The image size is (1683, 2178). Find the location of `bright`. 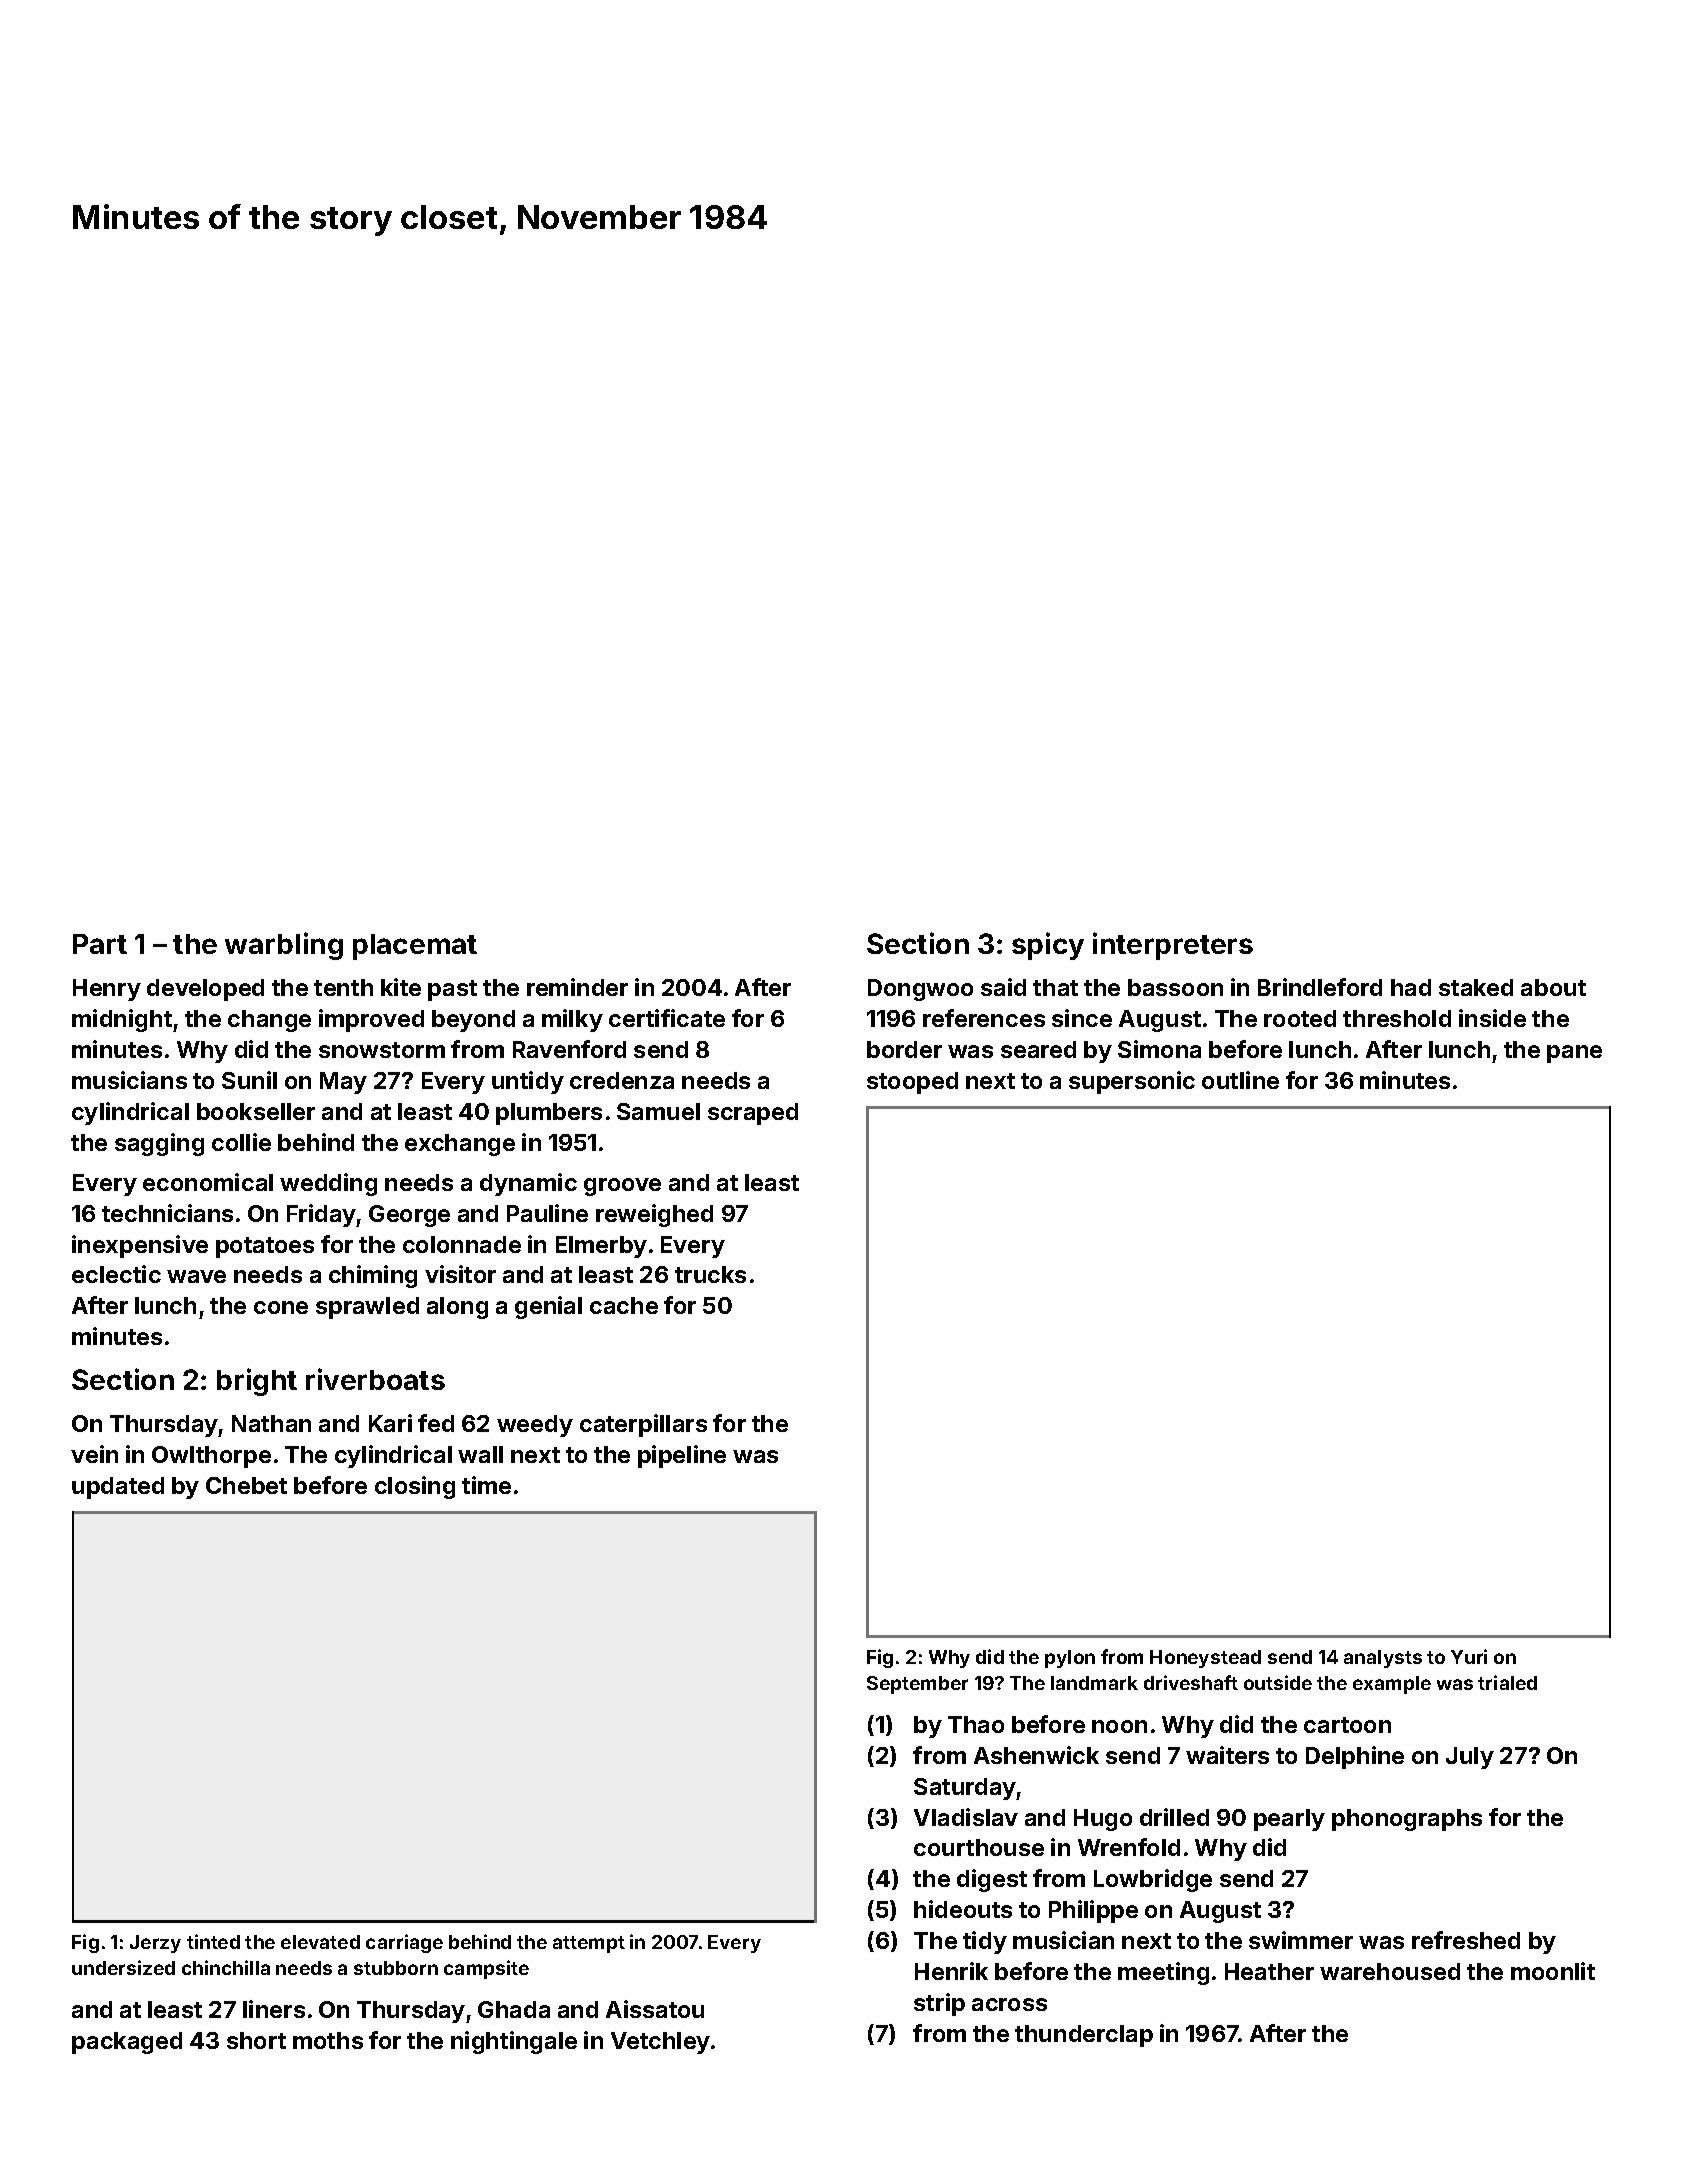

bright is located at coordinates (257, 1382).
